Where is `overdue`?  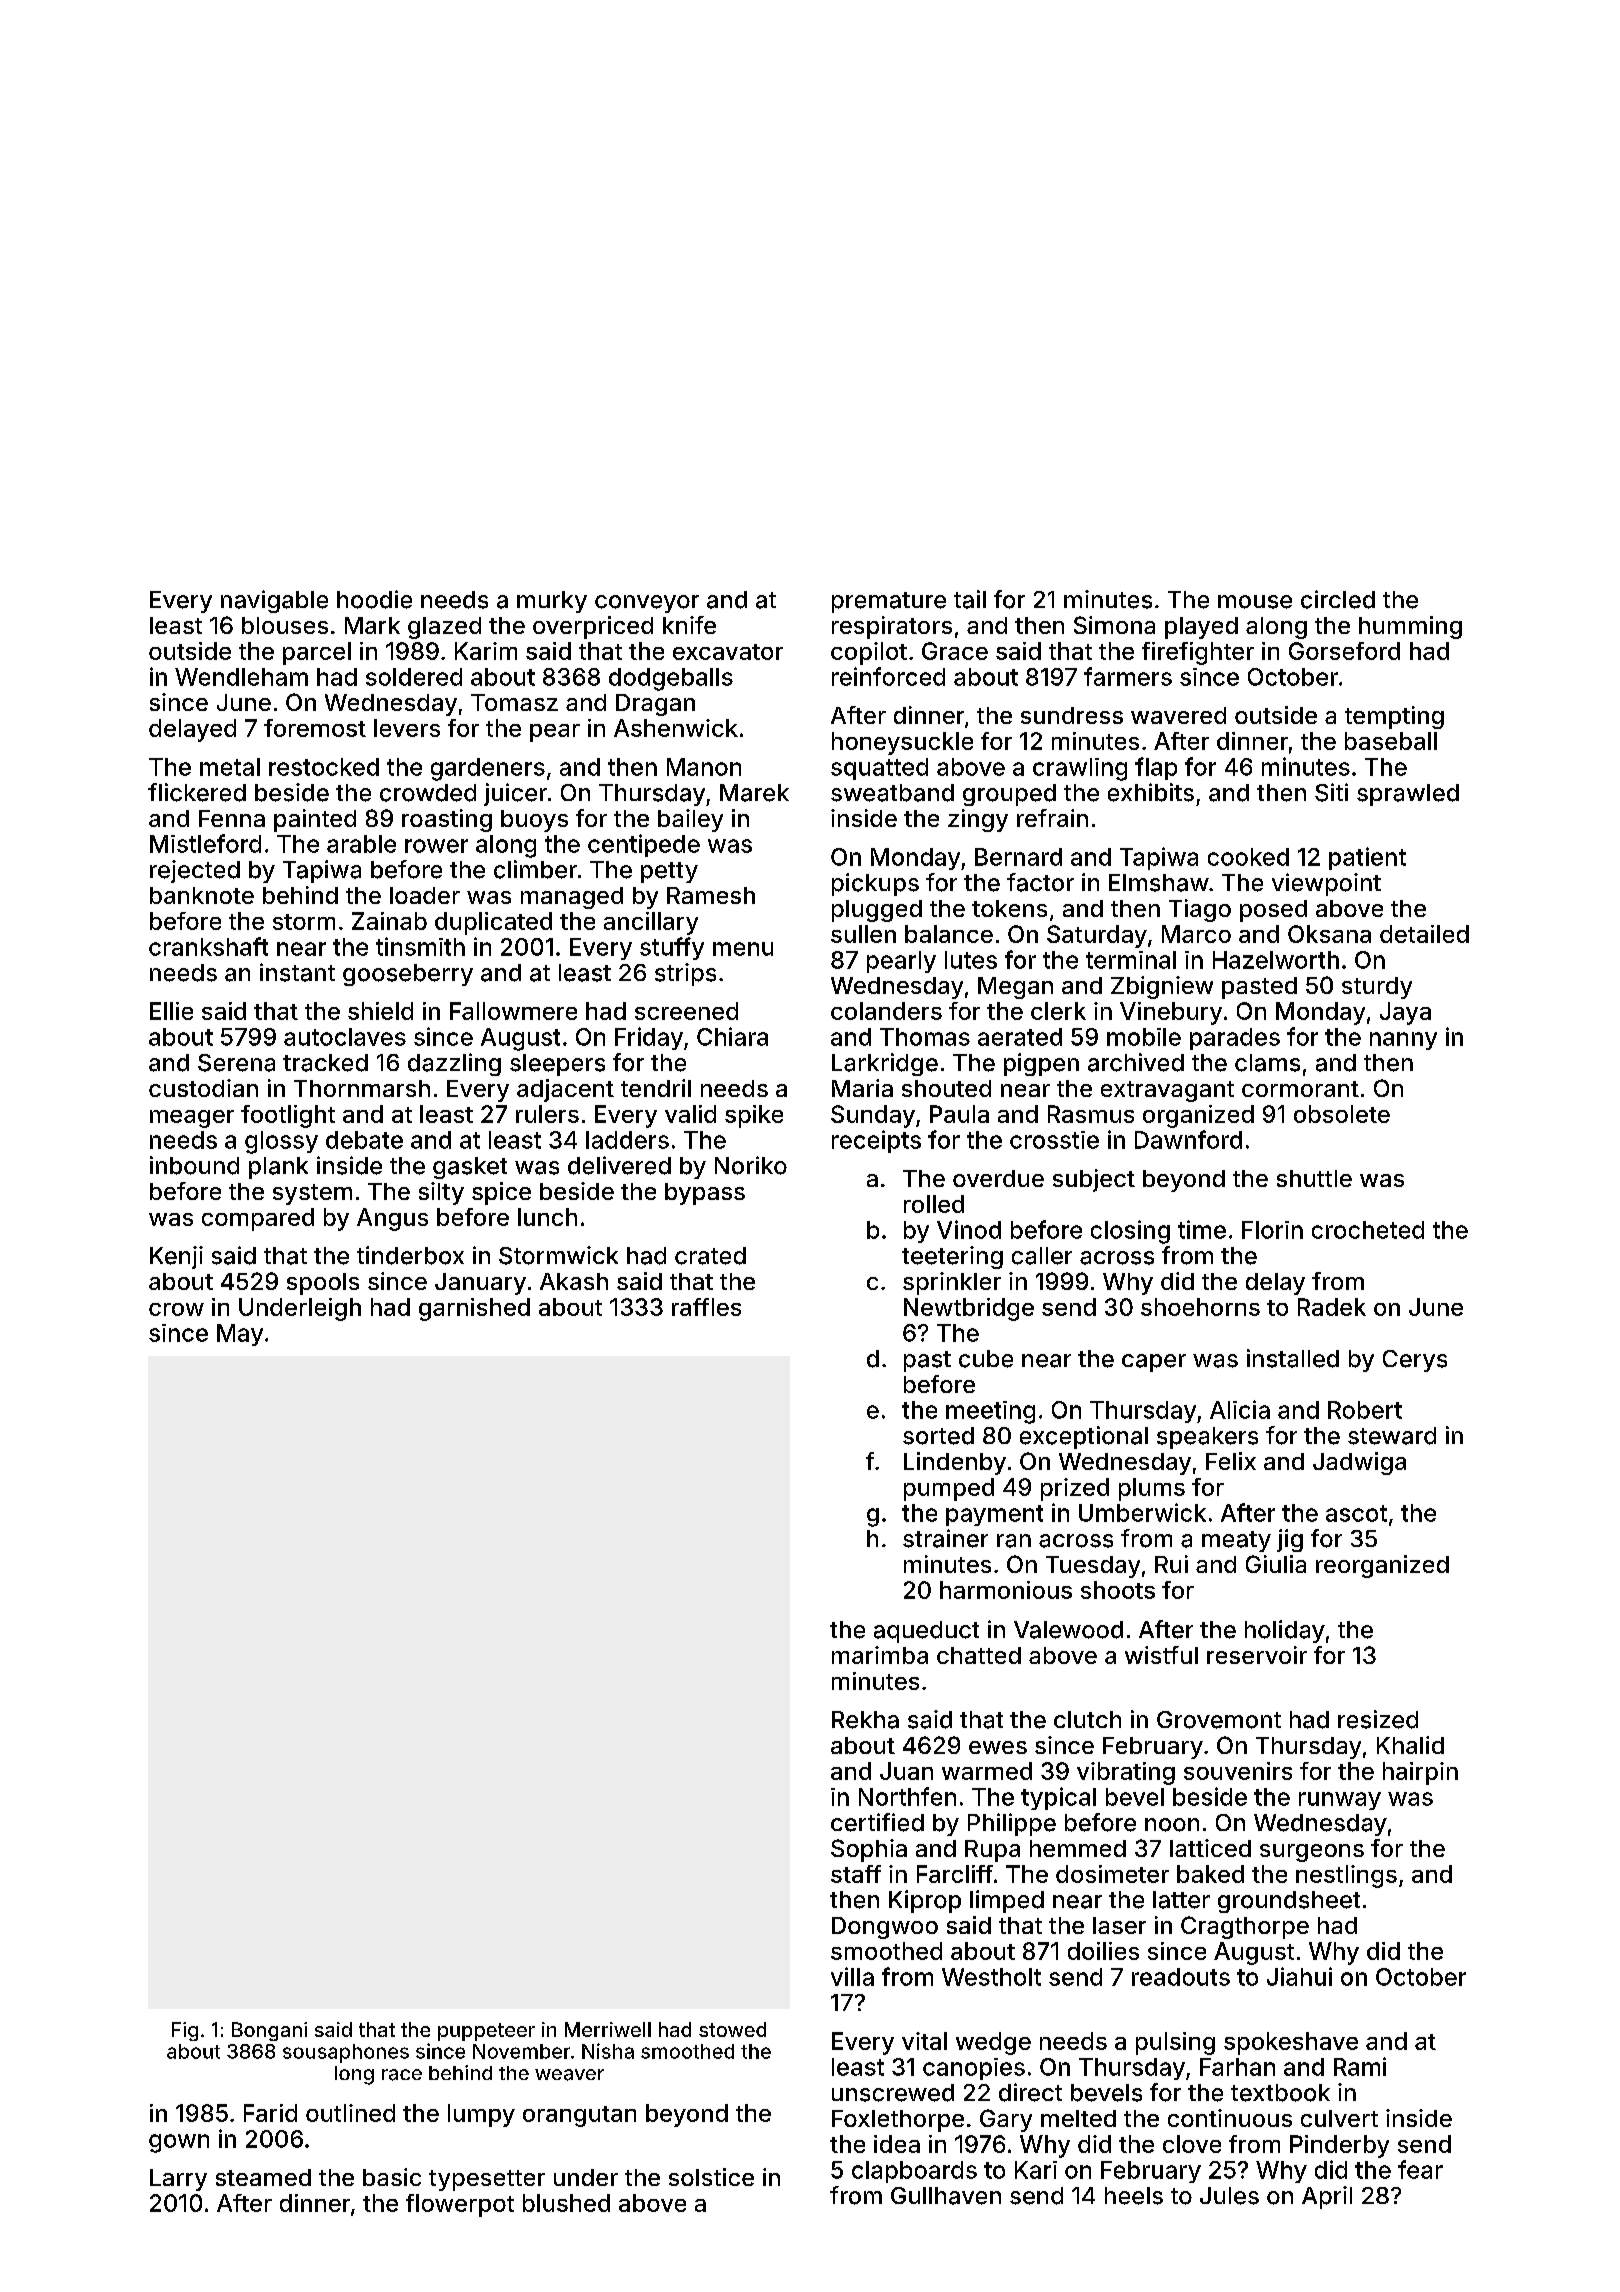
overdue is located at coordinates (998, 1178).
